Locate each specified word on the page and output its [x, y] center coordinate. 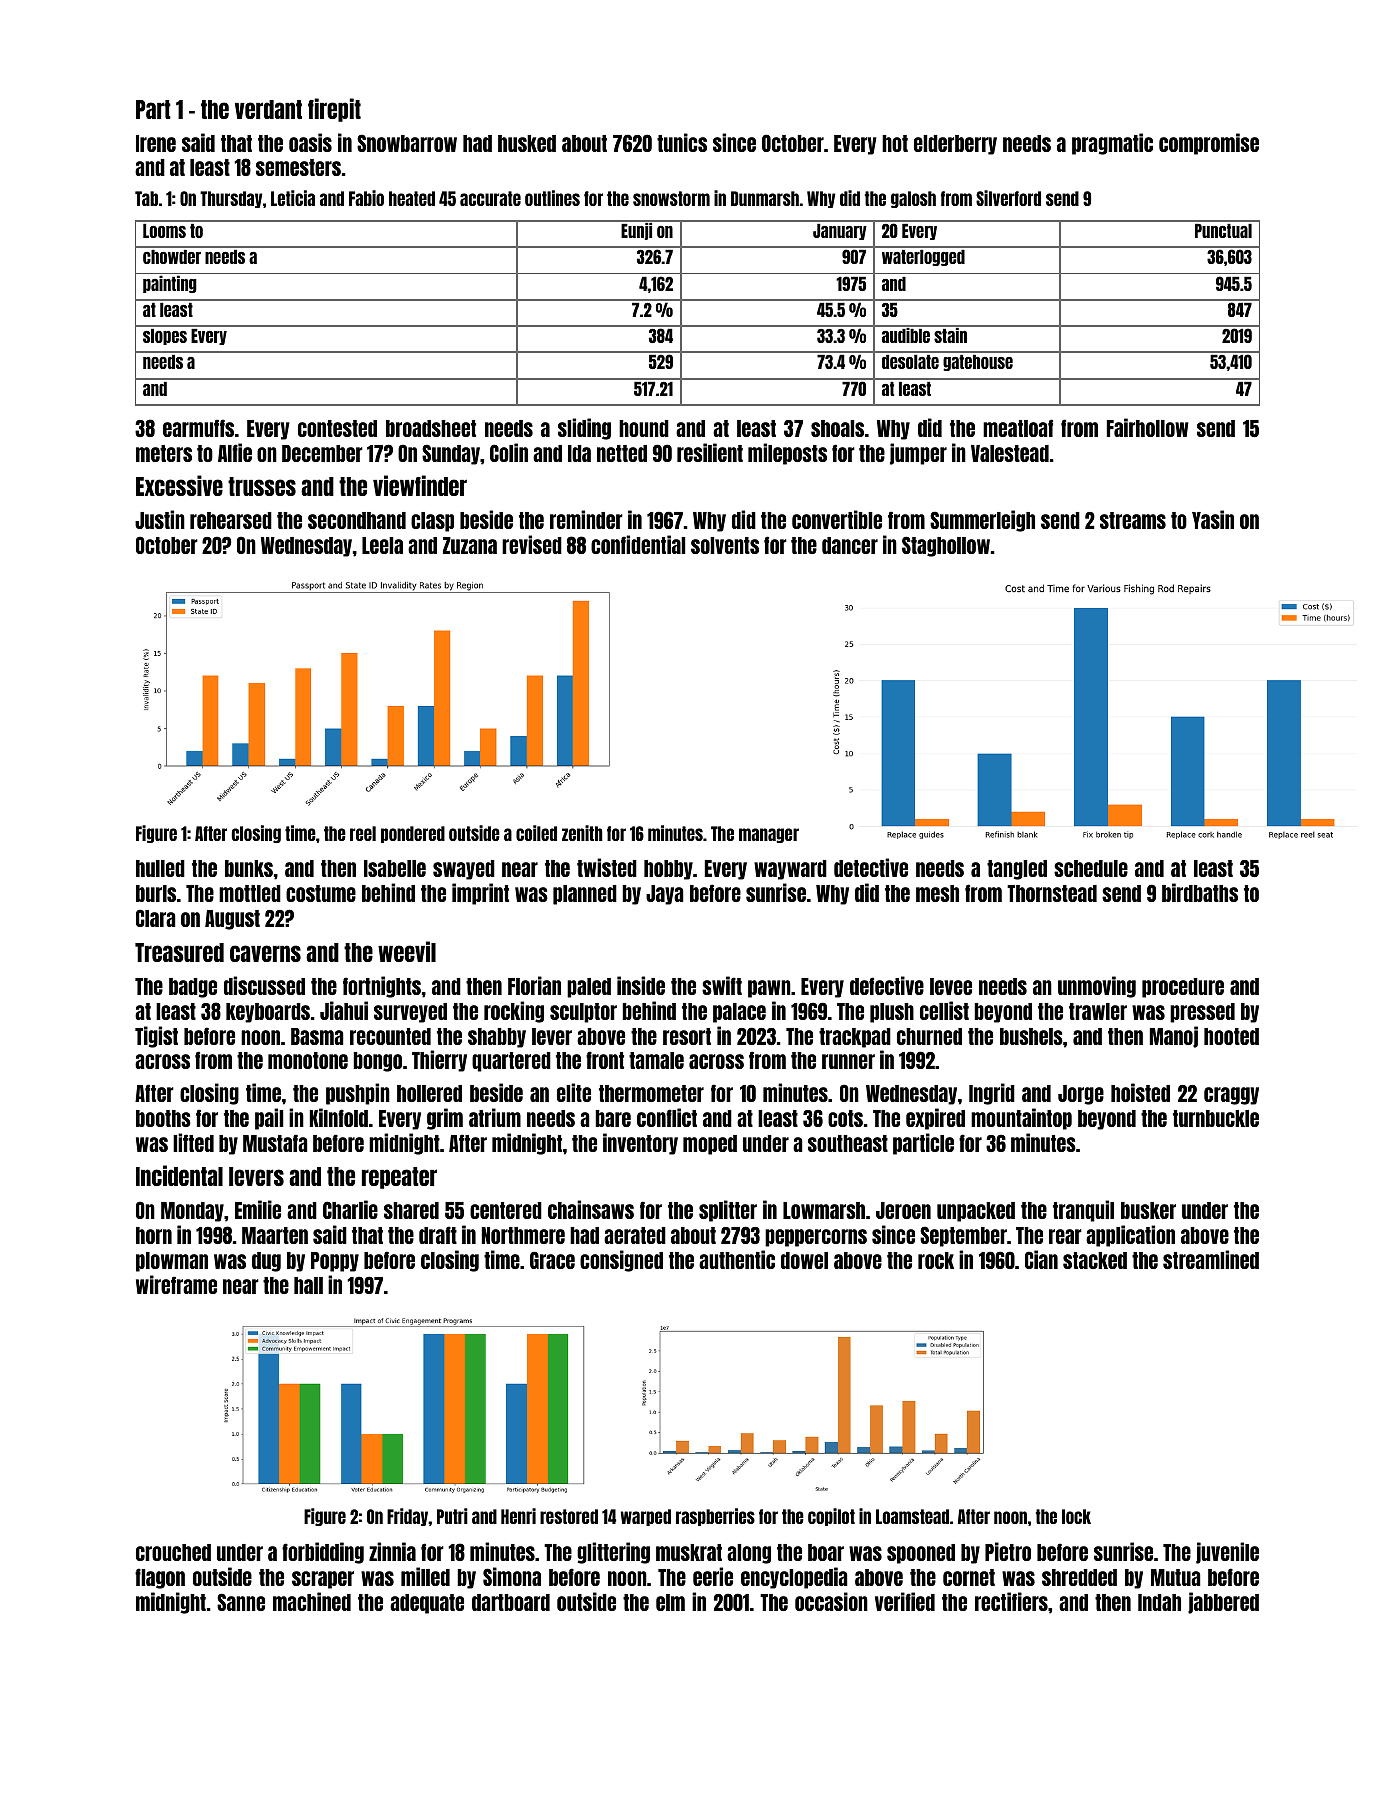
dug [266, 1262]
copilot [831, 1517]
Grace [552, 1260]
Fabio [366, 198]
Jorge [1081, 1095]
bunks [249, 868]
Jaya [665, 895]
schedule [1091, 868]
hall [308, 1285]
